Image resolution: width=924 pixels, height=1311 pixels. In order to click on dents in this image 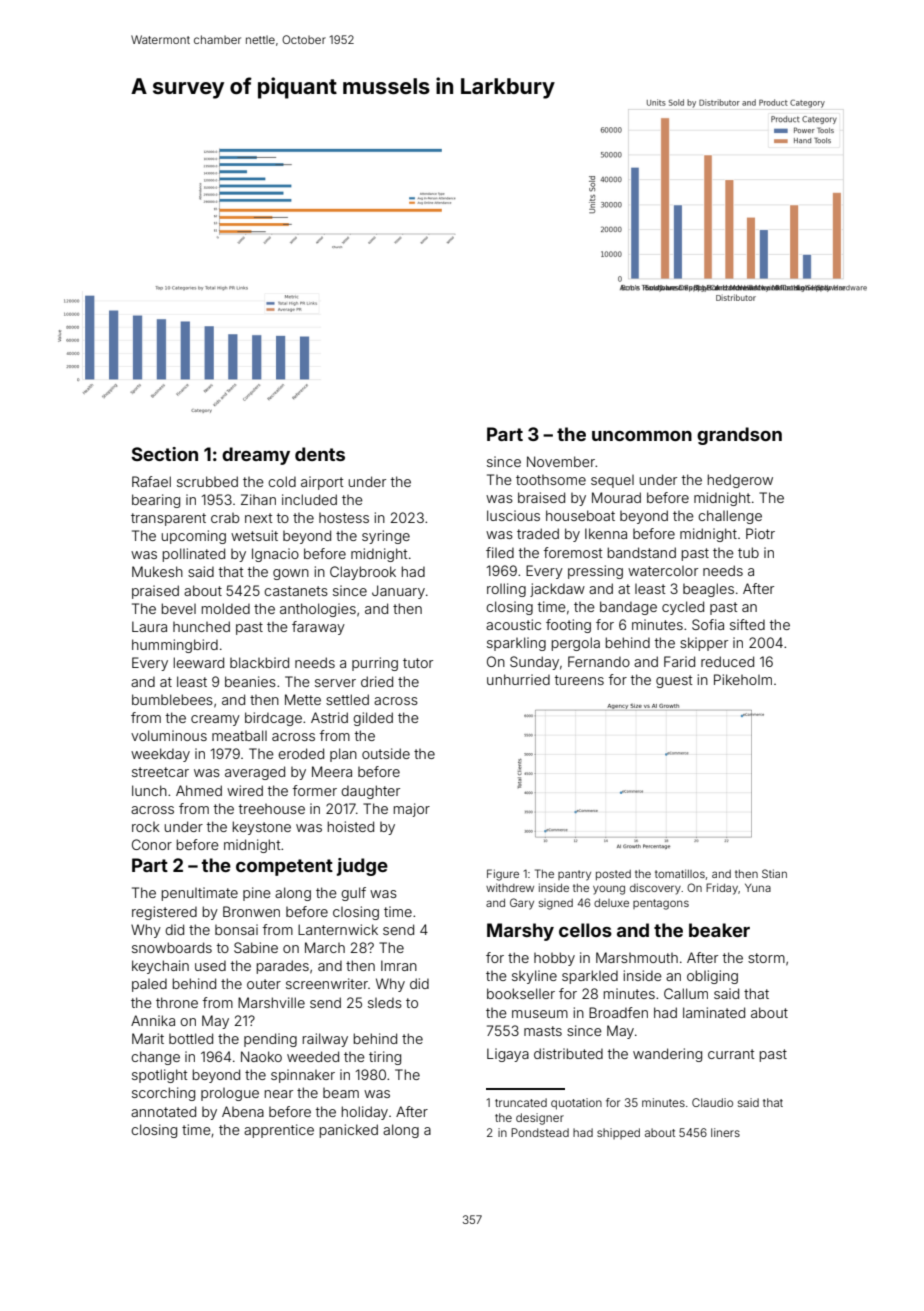, I will do `click(320, 454)`.
